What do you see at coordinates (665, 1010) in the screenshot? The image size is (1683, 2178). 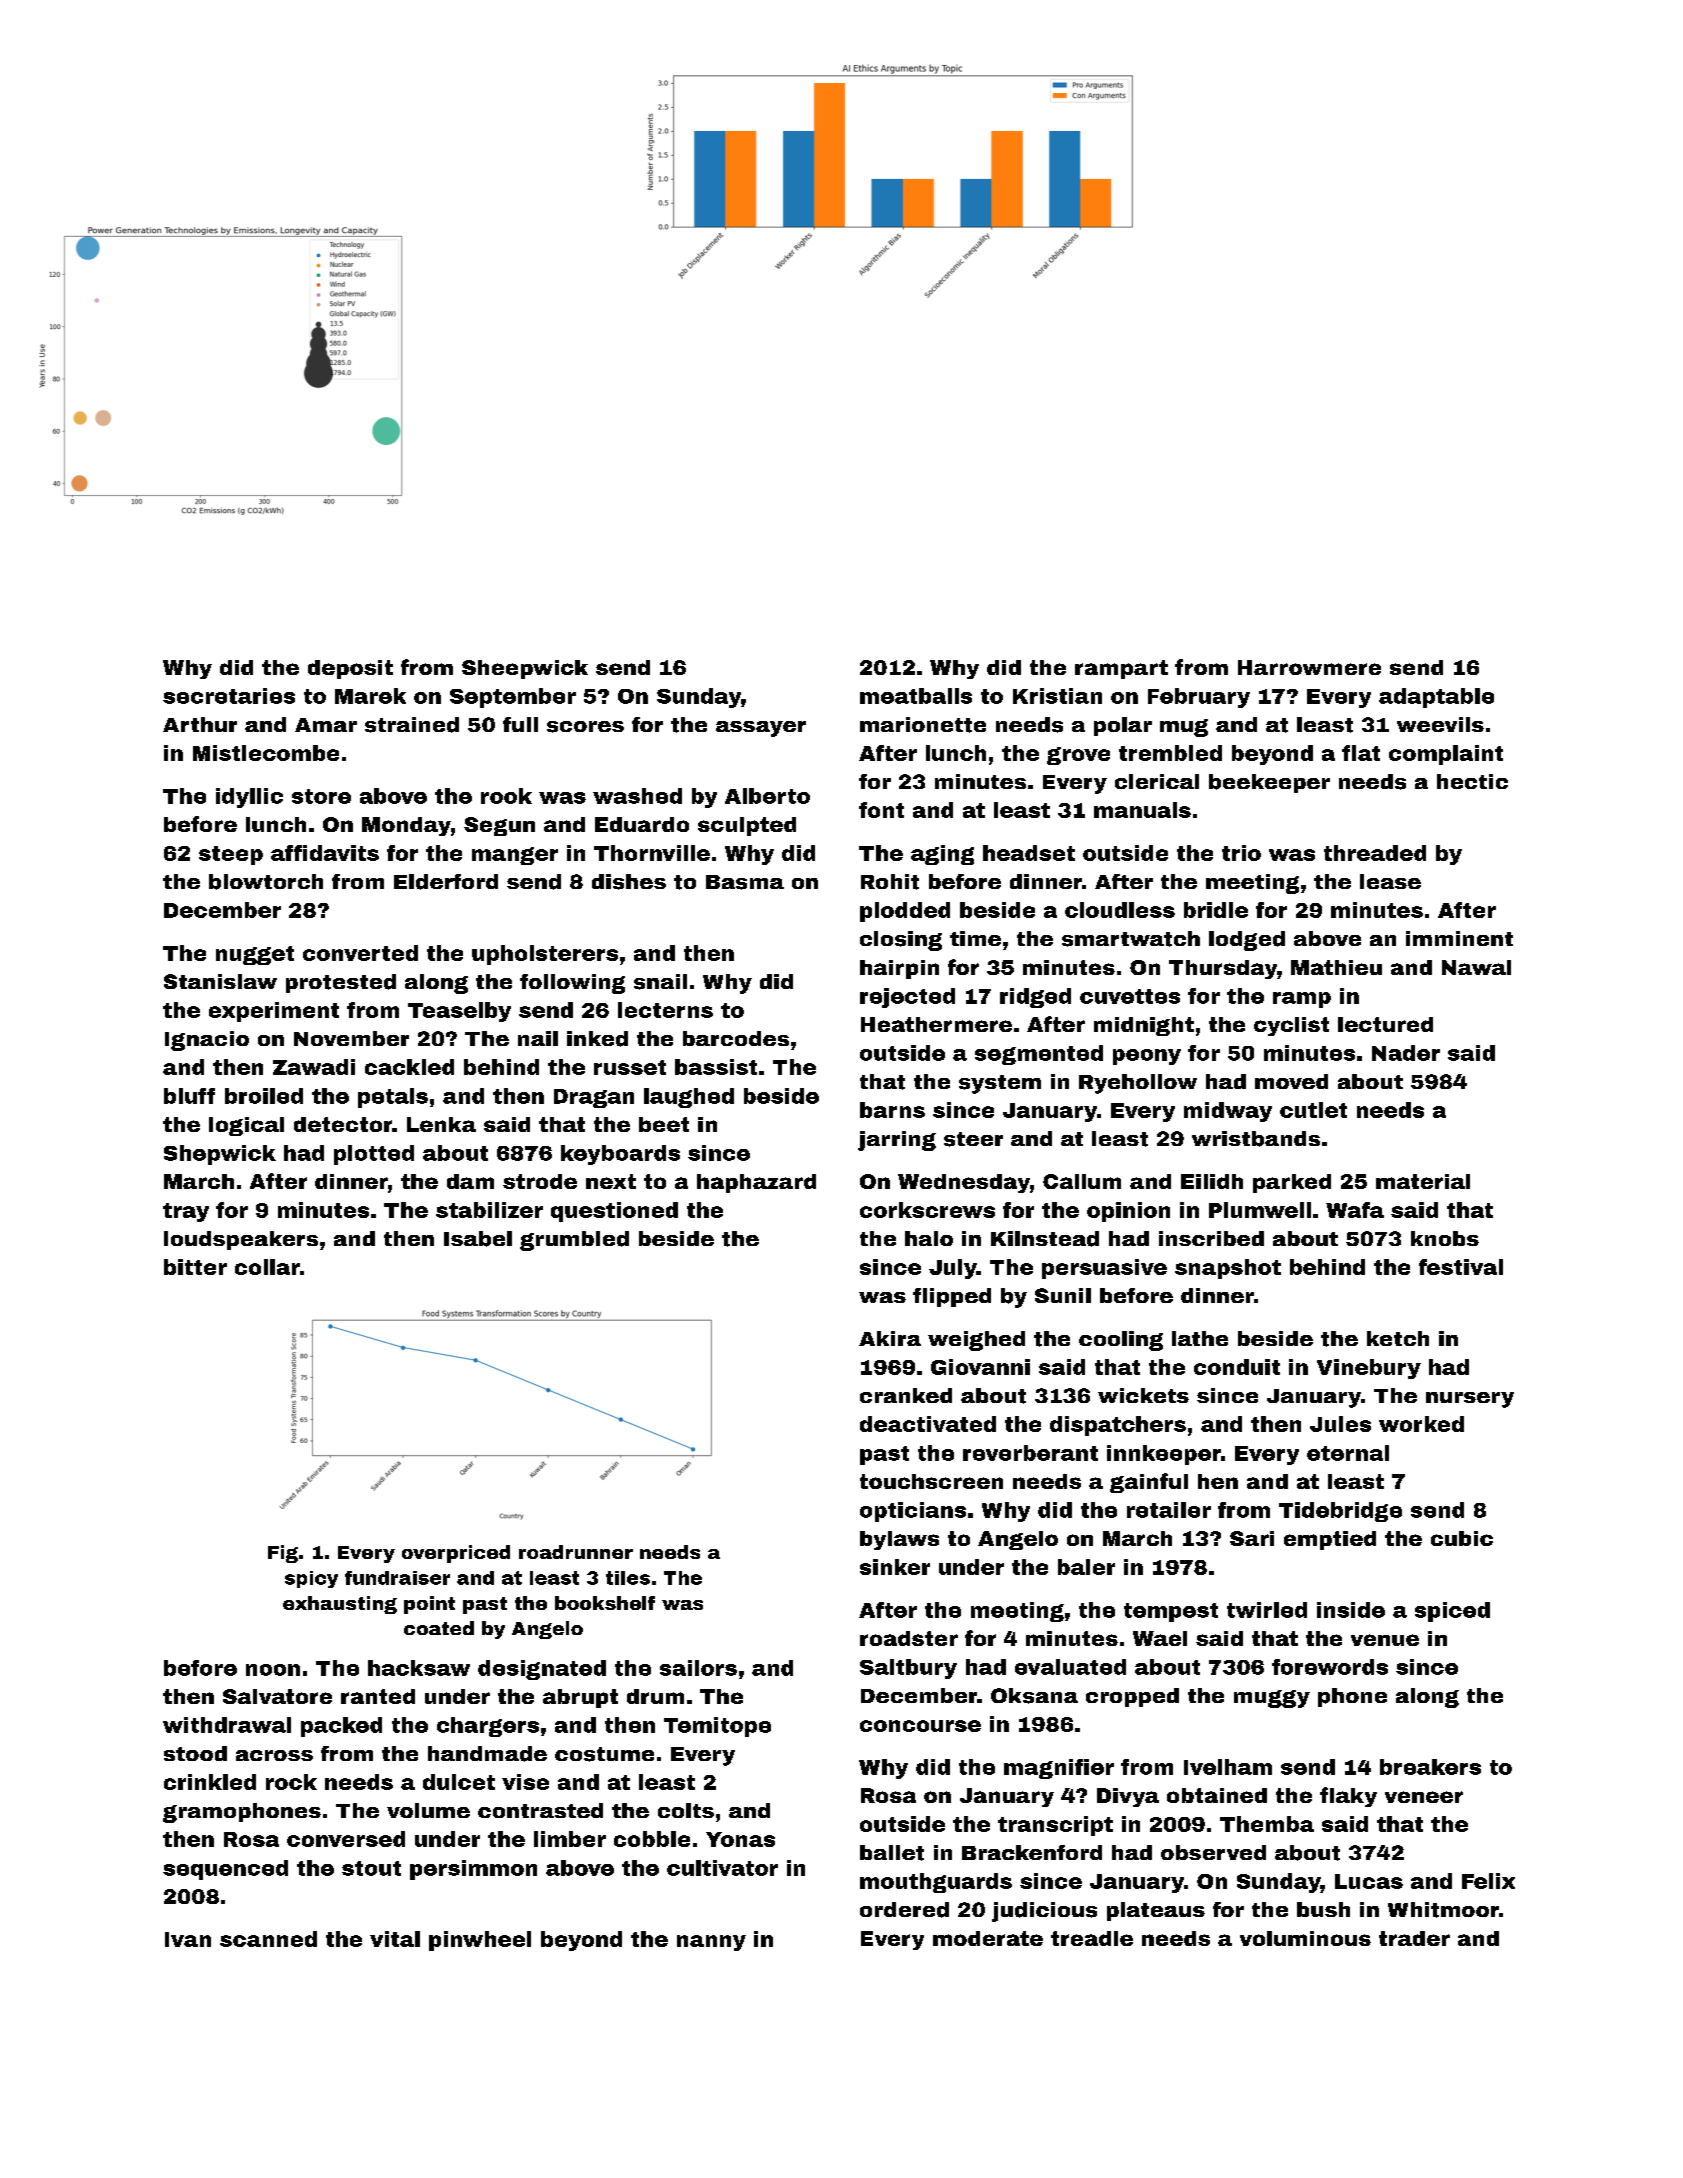 I see `lecterns` at bounding box center [665, 1010].
